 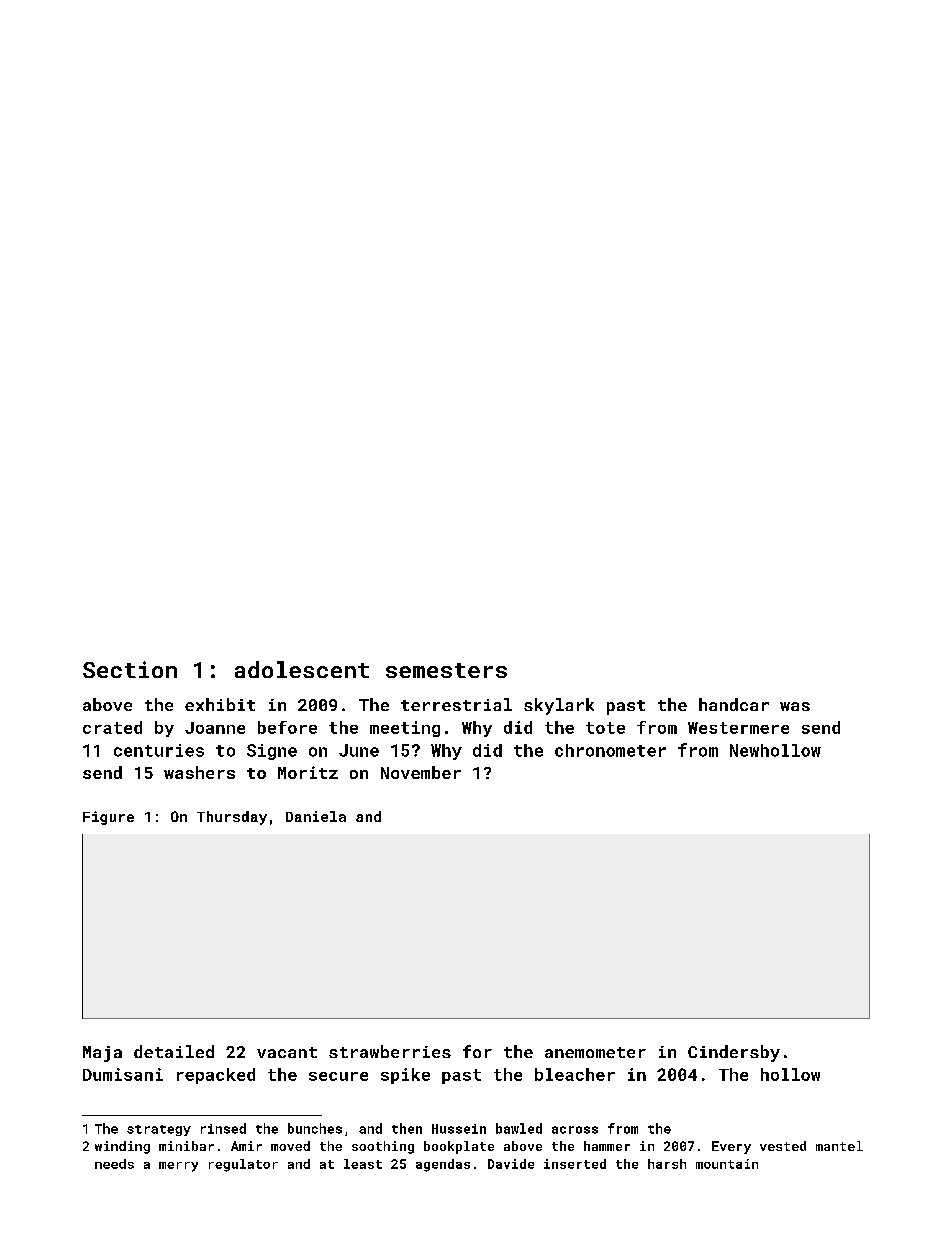 What do you see at coordinates (243, 1165) in the image?
I see `regulator` at bounding box center [243, 1165].
